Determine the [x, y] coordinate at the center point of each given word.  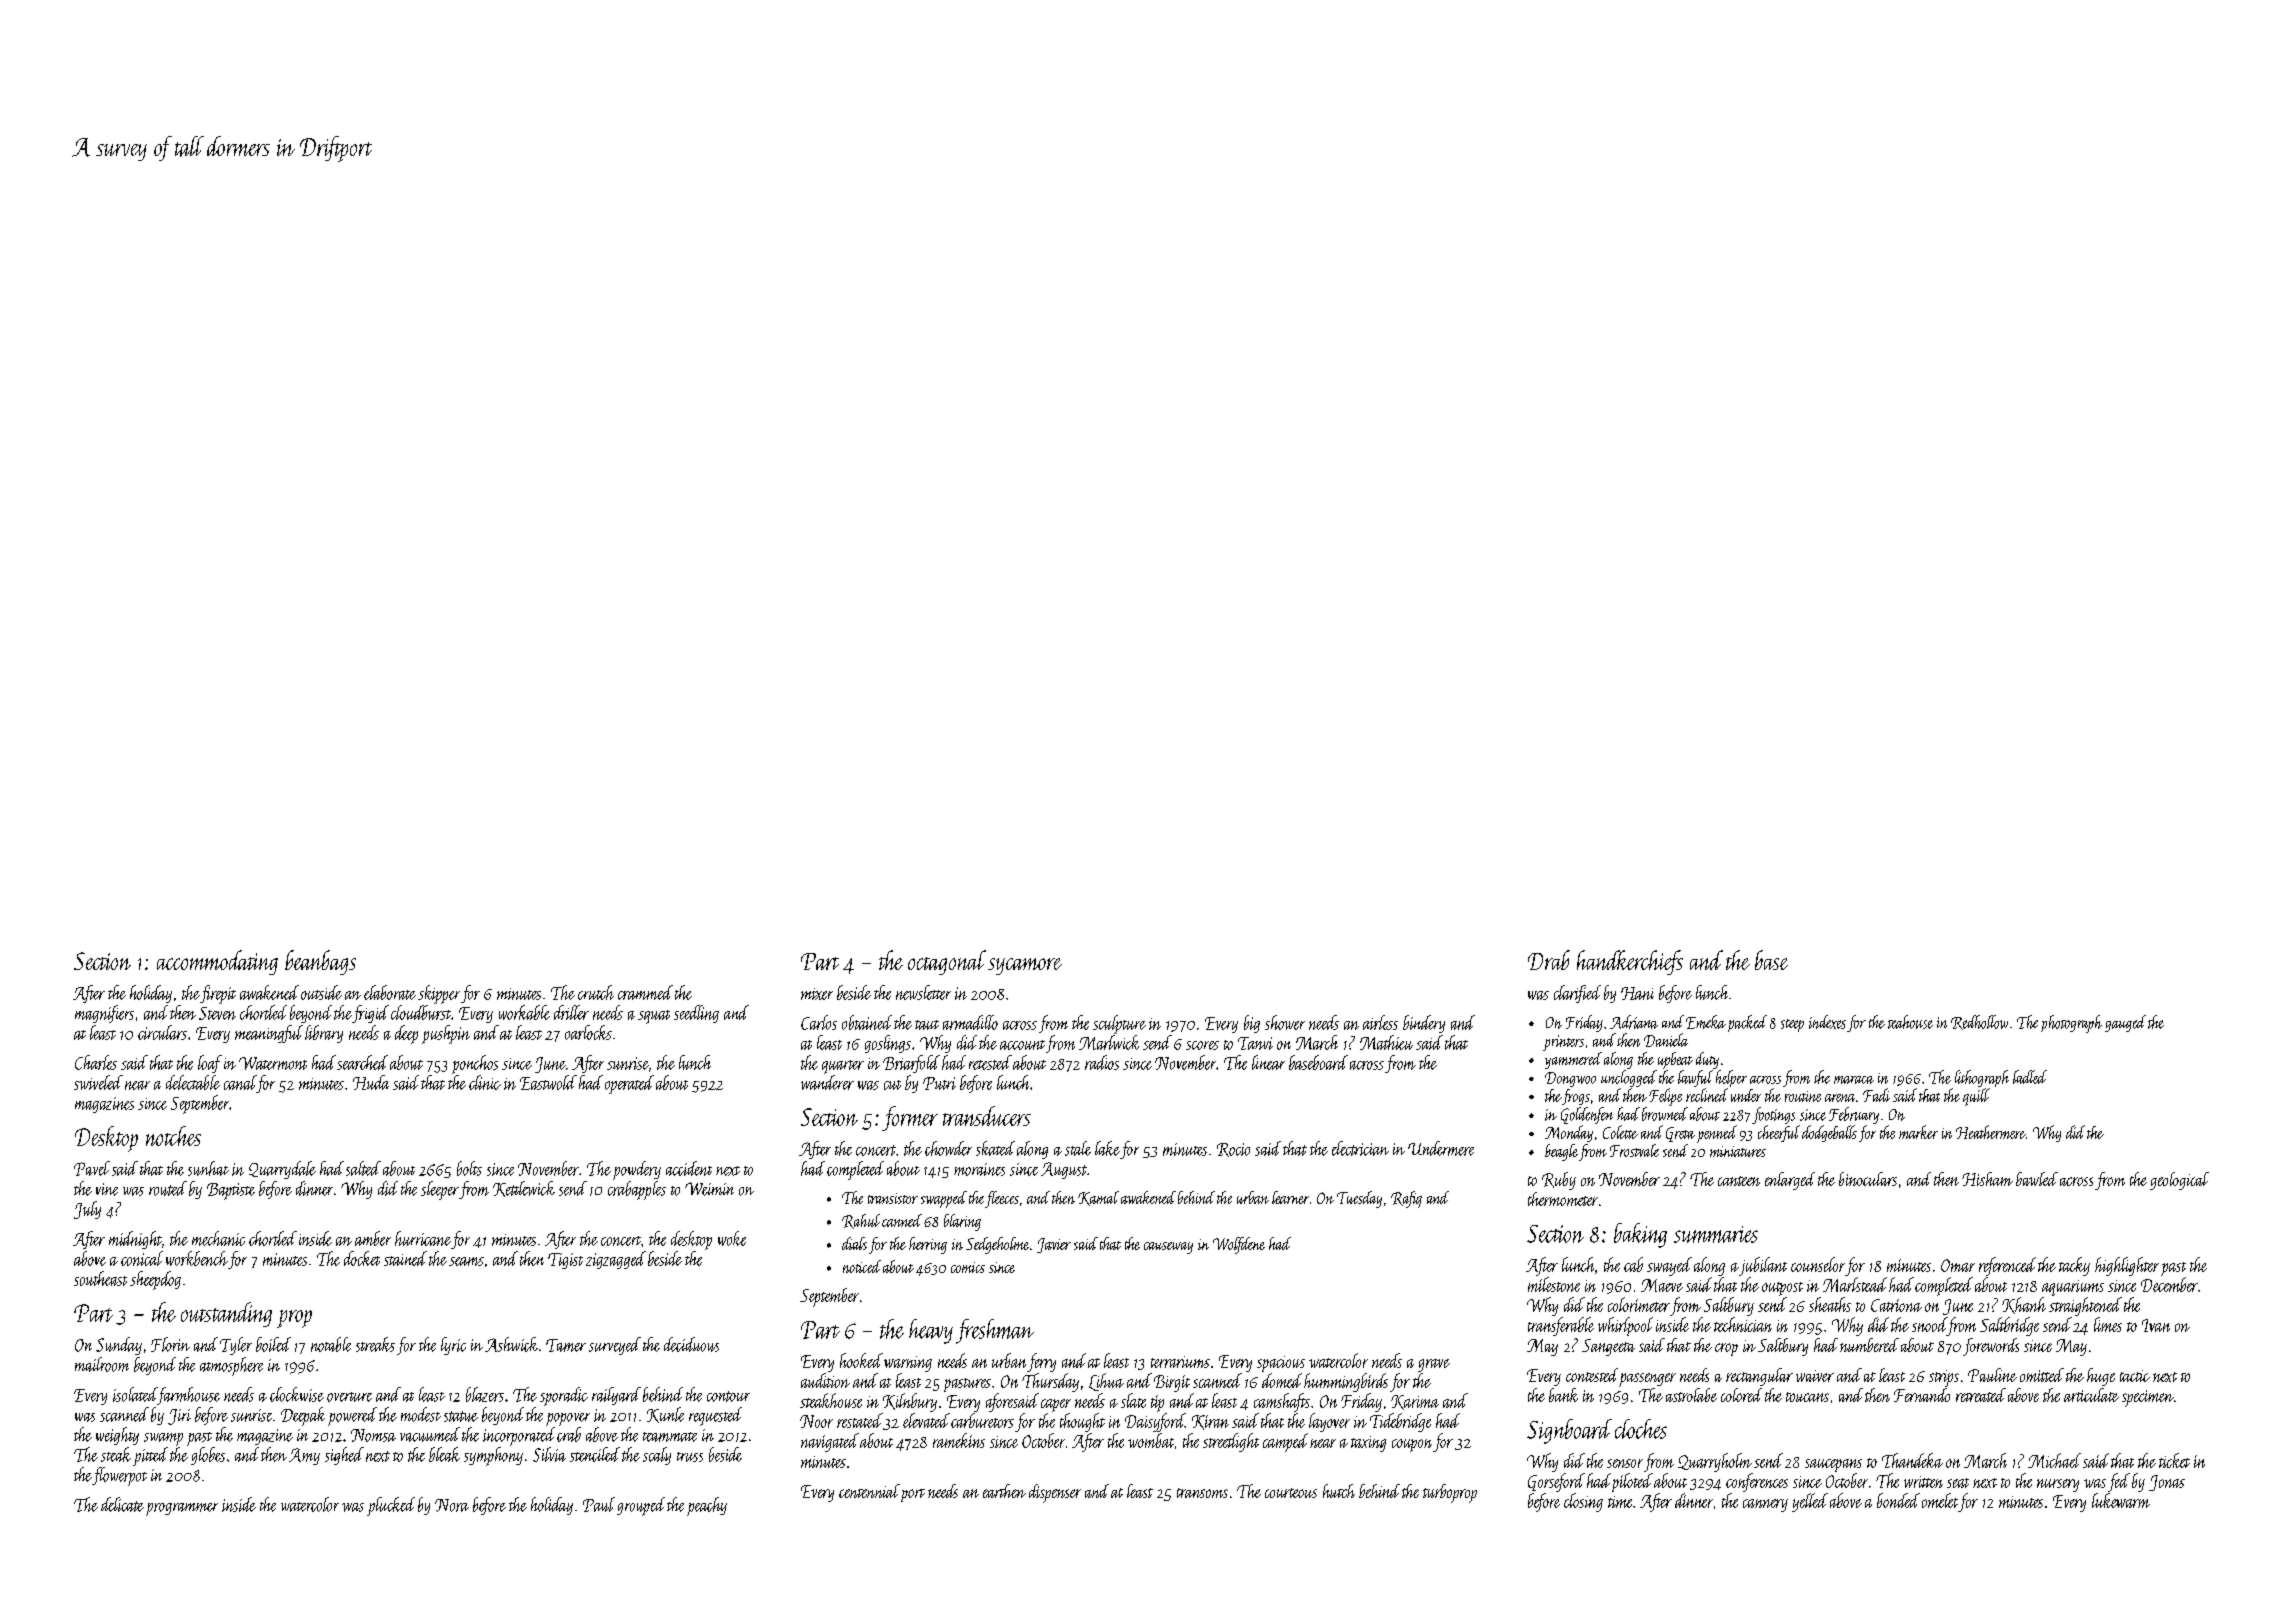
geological [2179, 1181]
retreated [1981, 1395]
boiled [273, 1344]
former [910, 1118]
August [1064, 1170]
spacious [1281, 1364]
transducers [987, 1116]
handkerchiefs [1630, 962]
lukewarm [2121, 1500]
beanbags [320, 962]
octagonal [947, 962]
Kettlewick [524, 1189]
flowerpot [119, 1476]
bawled [2037, 1179]
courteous [1291, 1493]
